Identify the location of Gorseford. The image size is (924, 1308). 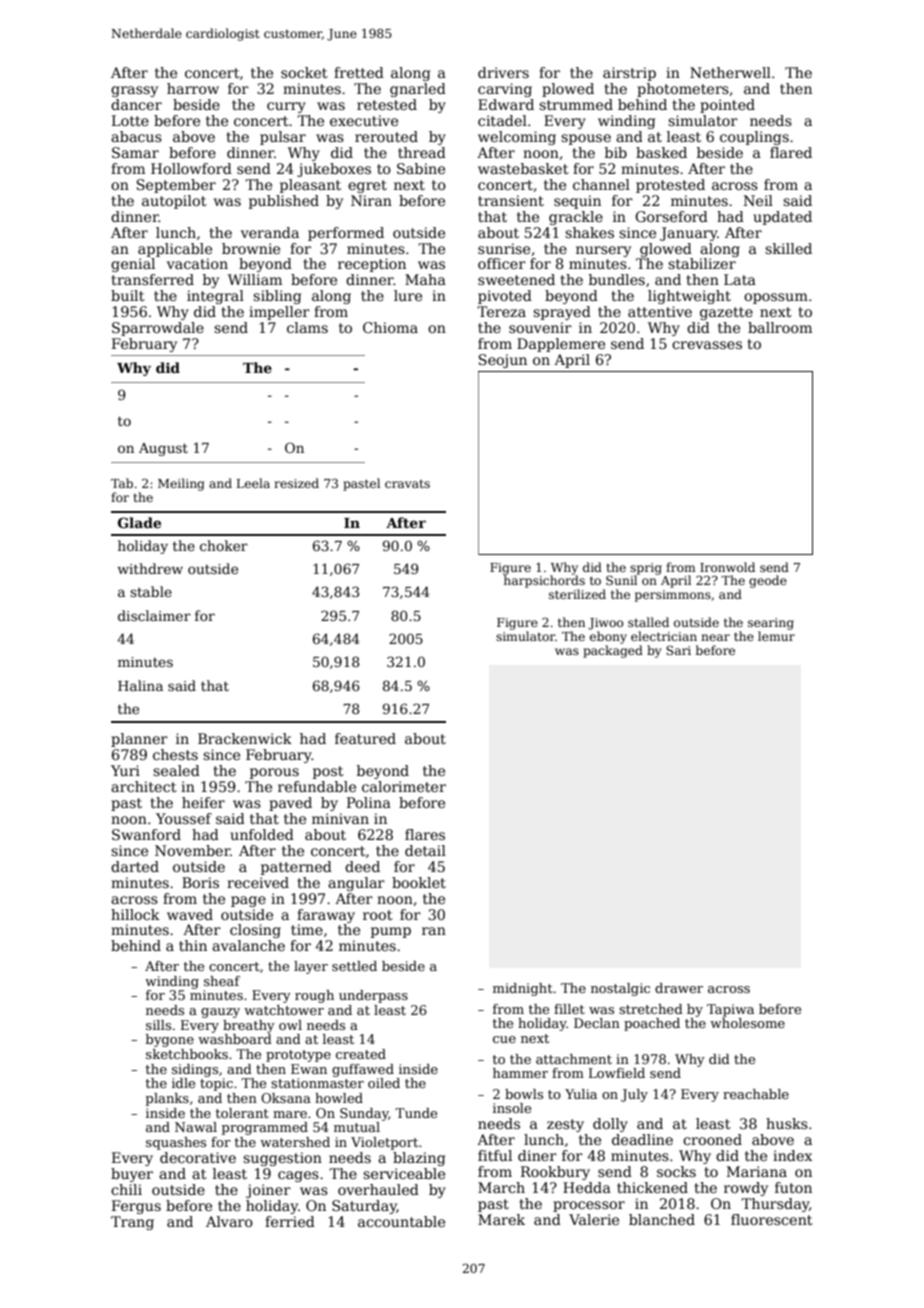
(671, 216).
